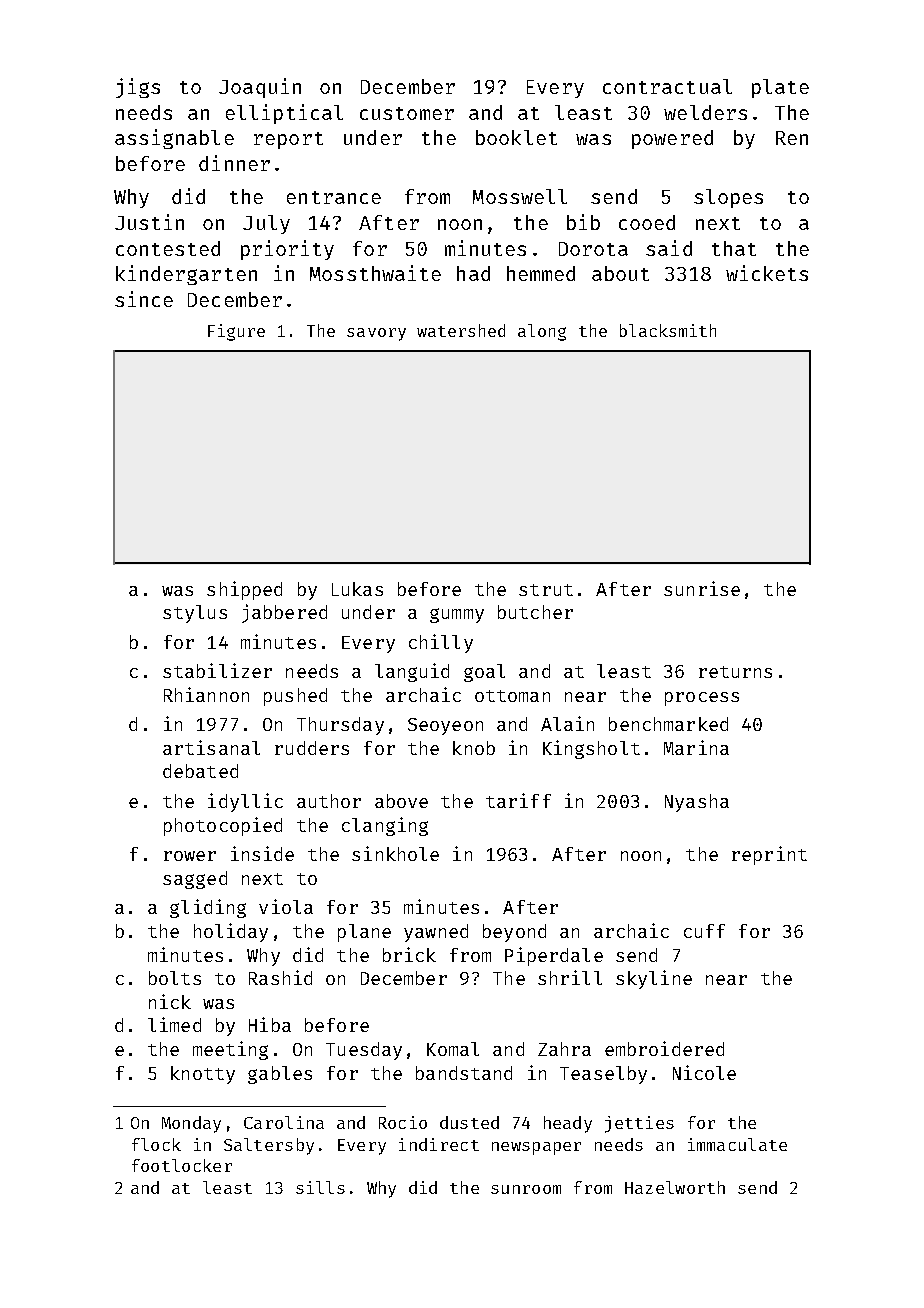 This document has height=1308, width=924. What do you see at coordinates (514, 933) in the document?
I see `beyond` at bounding box center [514, 933].
